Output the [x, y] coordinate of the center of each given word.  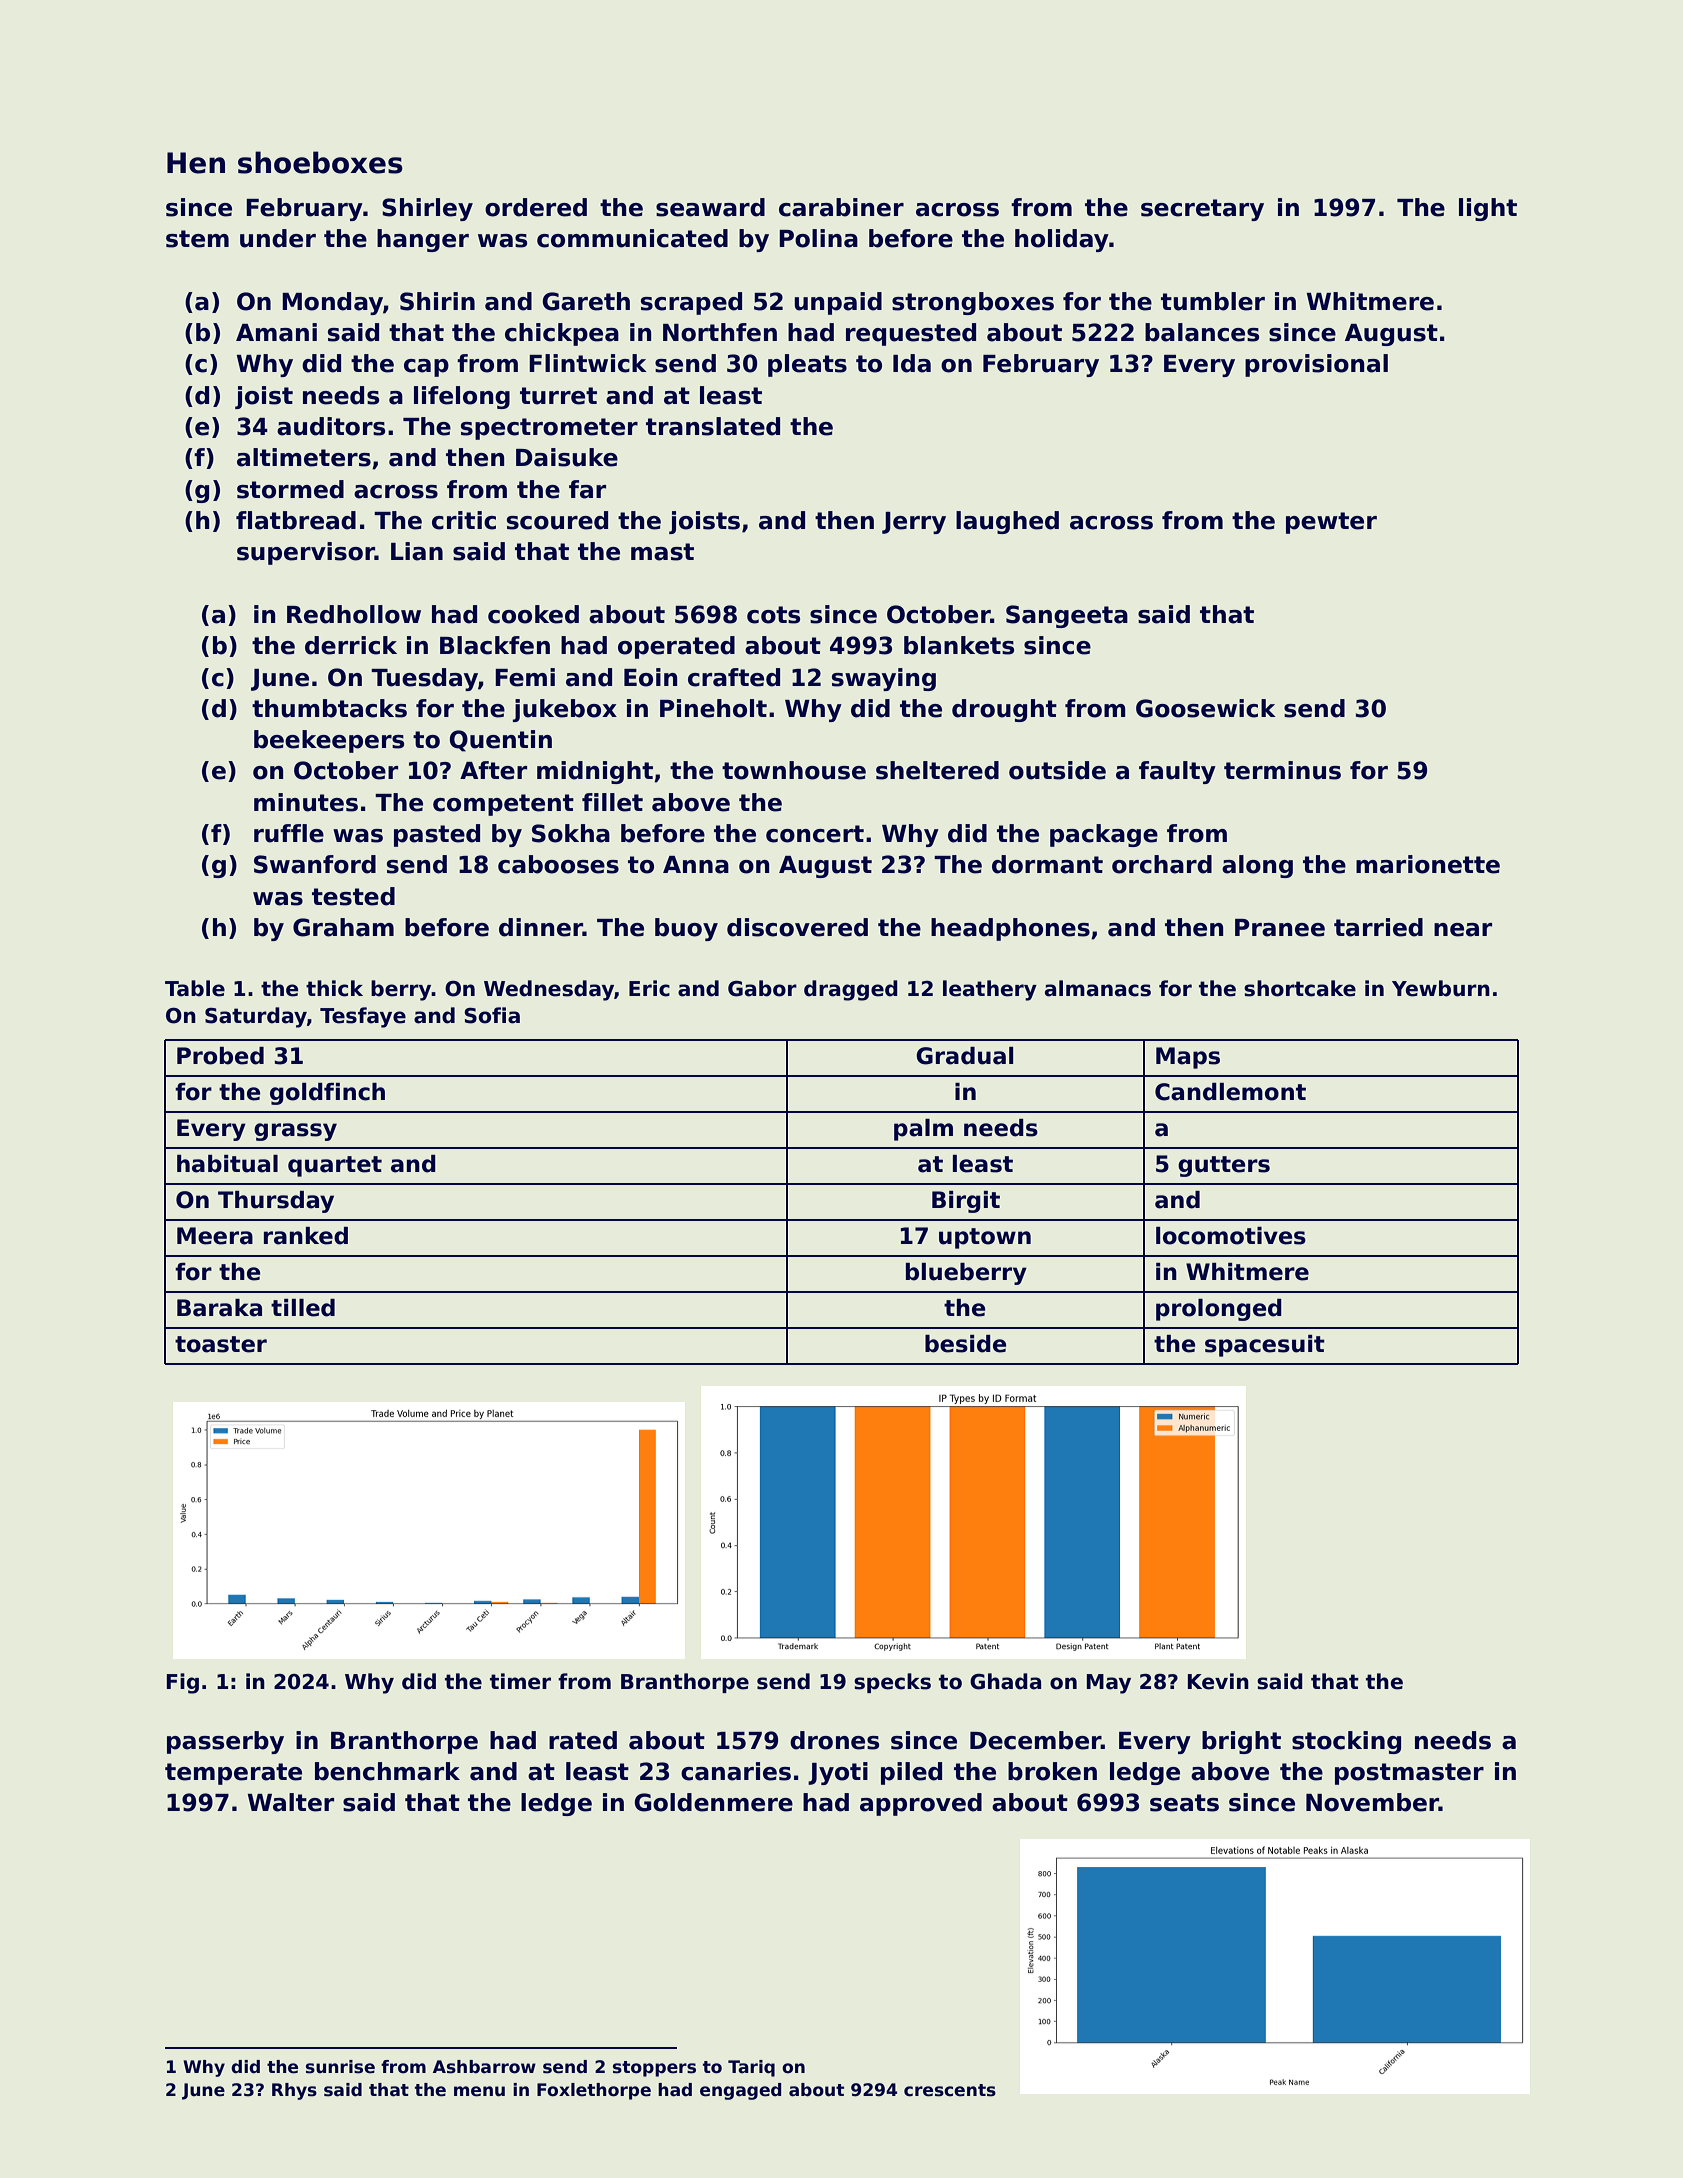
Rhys [294, 2091]
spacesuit [1265, 1346]
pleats [807, 365]
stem [197, 239]
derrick [351, 645]
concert [815, 834]
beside [965, 1344]
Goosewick [1206, 708]
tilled [303, 1308]
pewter [1331, 523]
